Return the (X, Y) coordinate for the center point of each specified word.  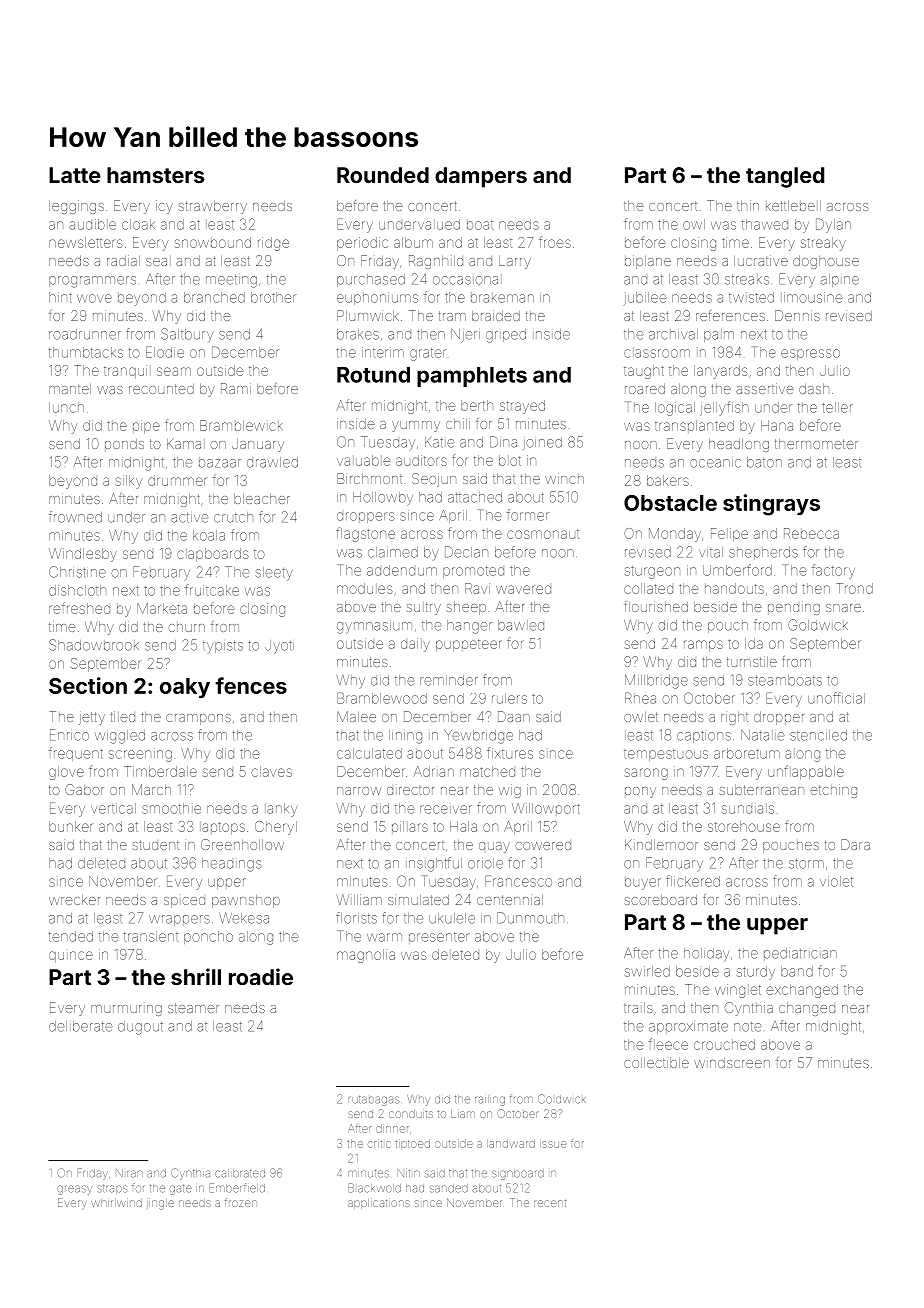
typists (223, 647)
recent (550, 1203)
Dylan (833, 225)
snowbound (212, 242)
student (155, 845)
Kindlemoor (661, 844)
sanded (449, 1188)
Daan (514, 716)
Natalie (763, 735)
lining (405, 737)
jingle (160, 1204)
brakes (358, 334)
